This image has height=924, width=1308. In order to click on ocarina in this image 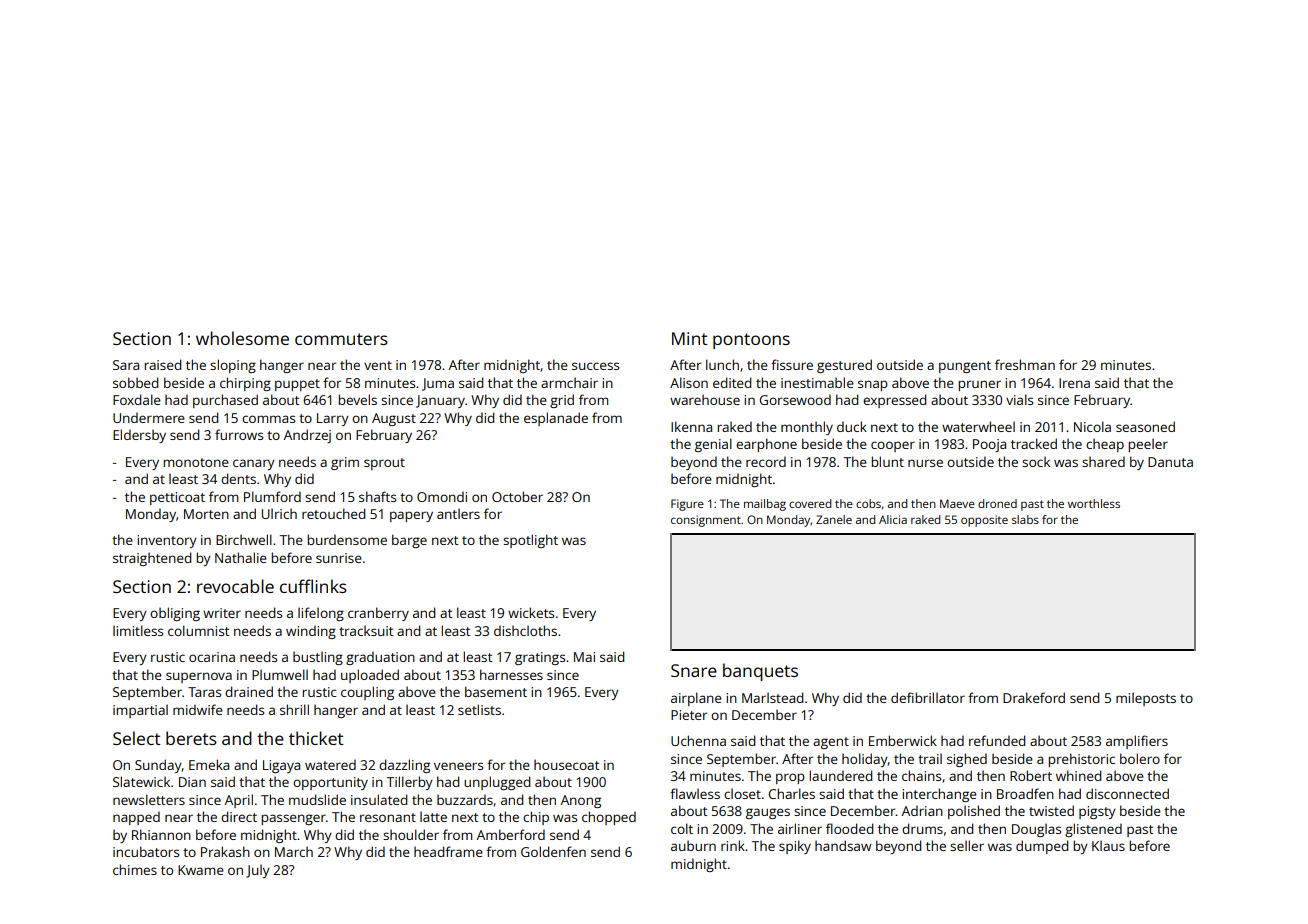, I will do `click(212, 657)`.
